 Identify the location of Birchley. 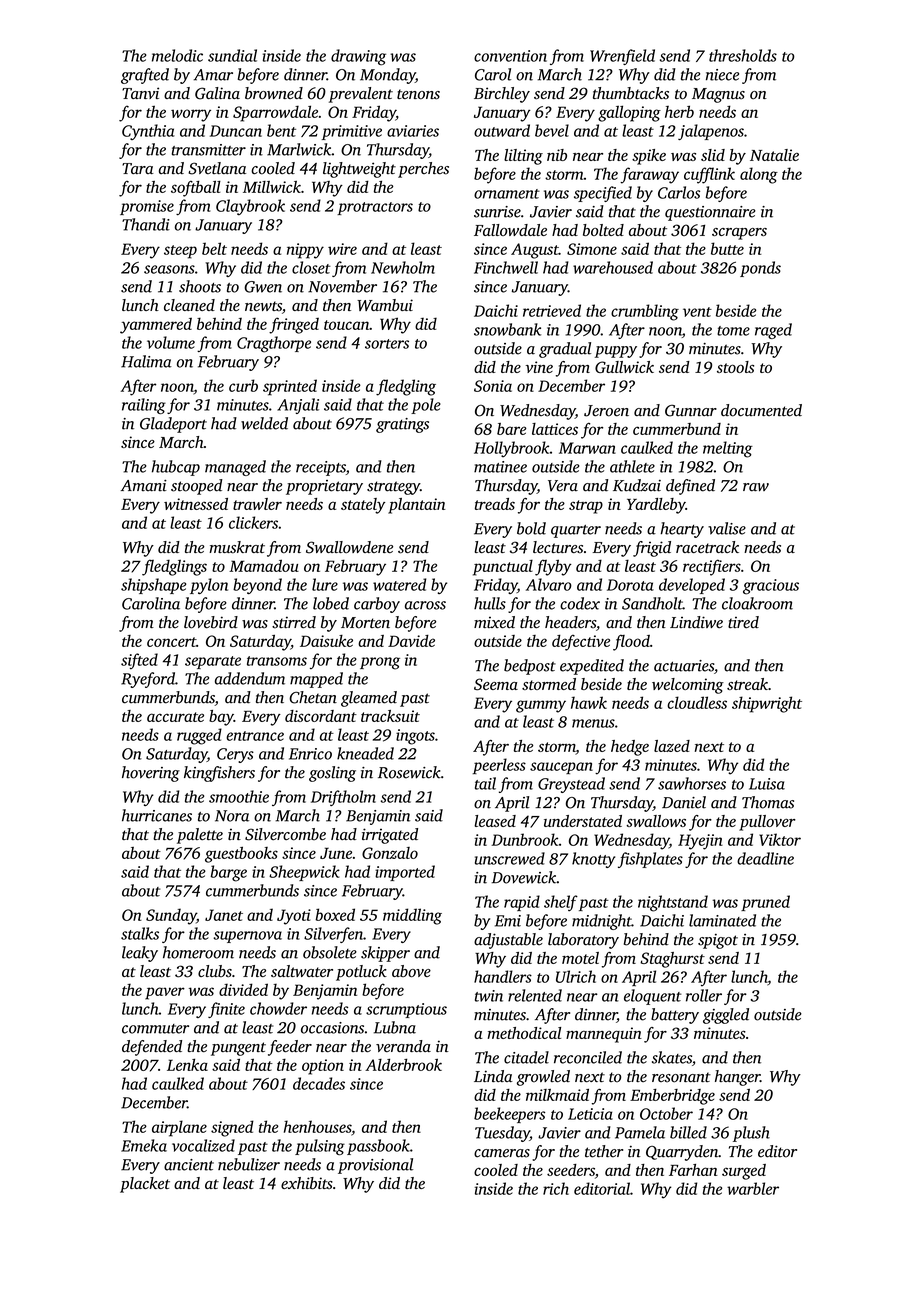
(502, 95).
